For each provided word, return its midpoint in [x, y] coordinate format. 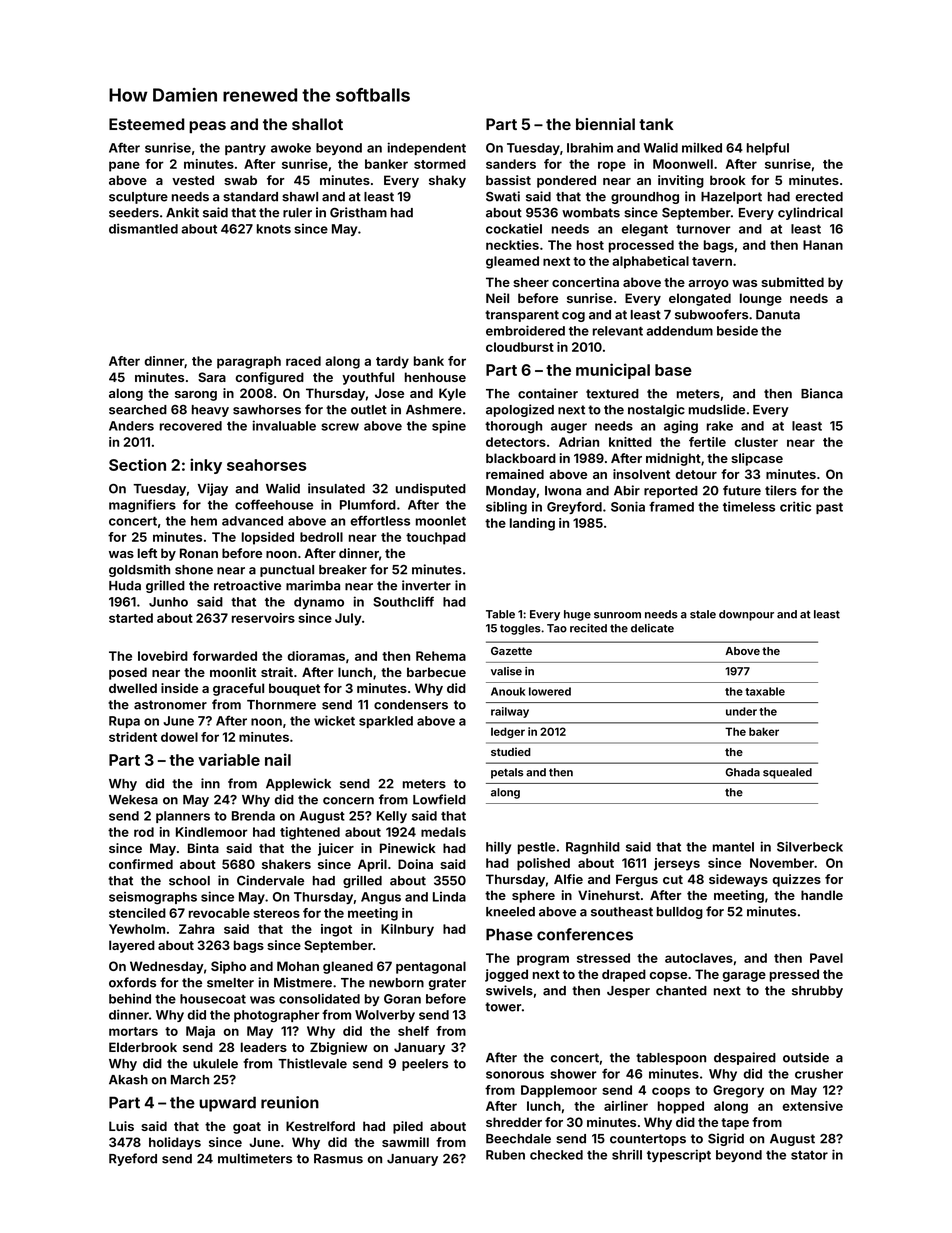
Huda [125, 586]
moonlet [441, 521]
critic [795, 506]
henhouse [435, 377]
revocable [219, 913]
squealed [787, 773]
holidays [175, 1143]
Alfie [568, 879]
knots [274, 229]
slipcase [757, 459]
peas [207, 127]
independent [427, 148]
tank [656, 124]
